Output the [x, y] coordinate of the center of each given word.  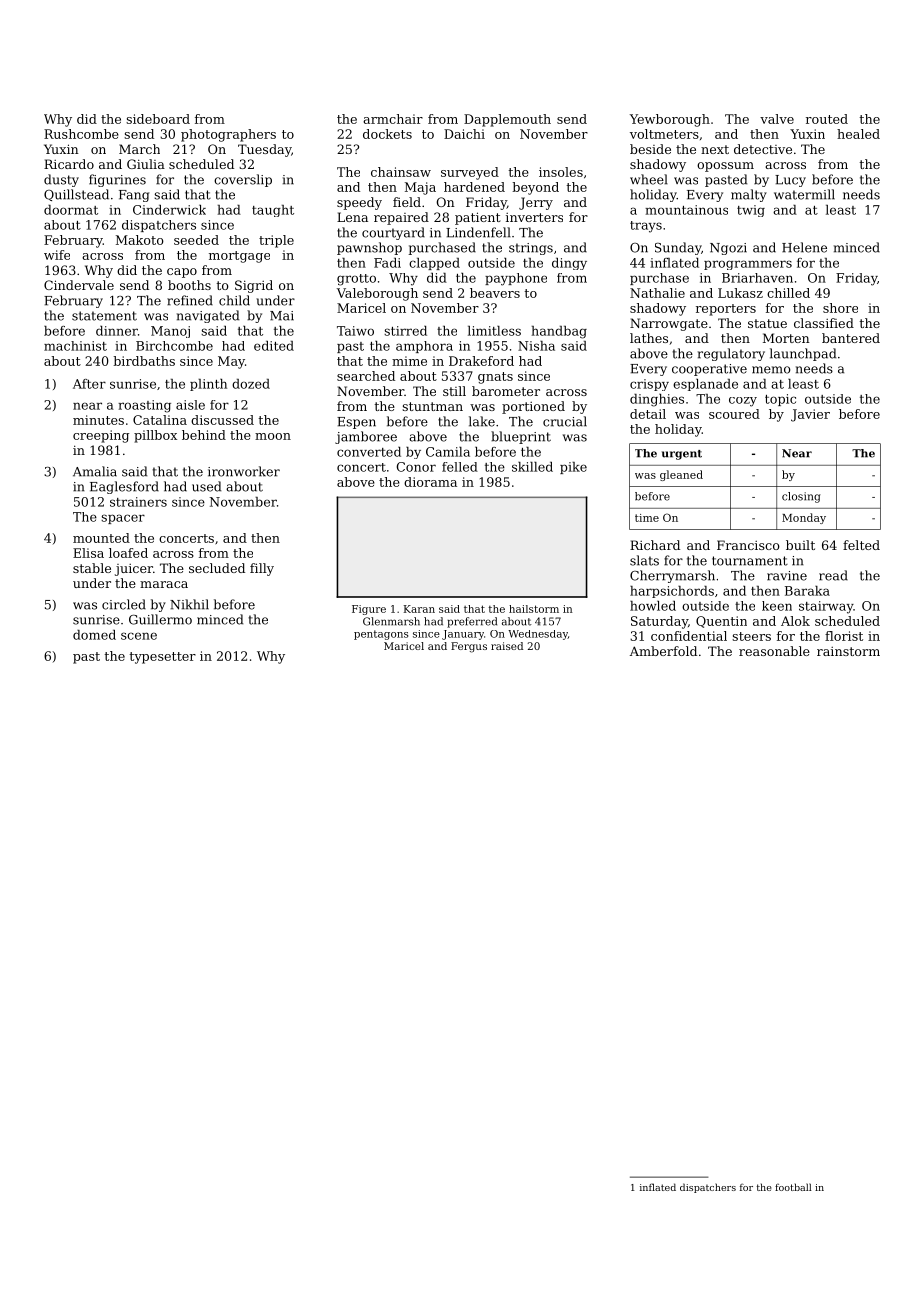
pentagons [381, 635]
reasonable [774, 651]
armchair [393, 119]
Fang [134, 196]
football [793, 1187]
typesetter [162, 658]
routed [827, 119]
